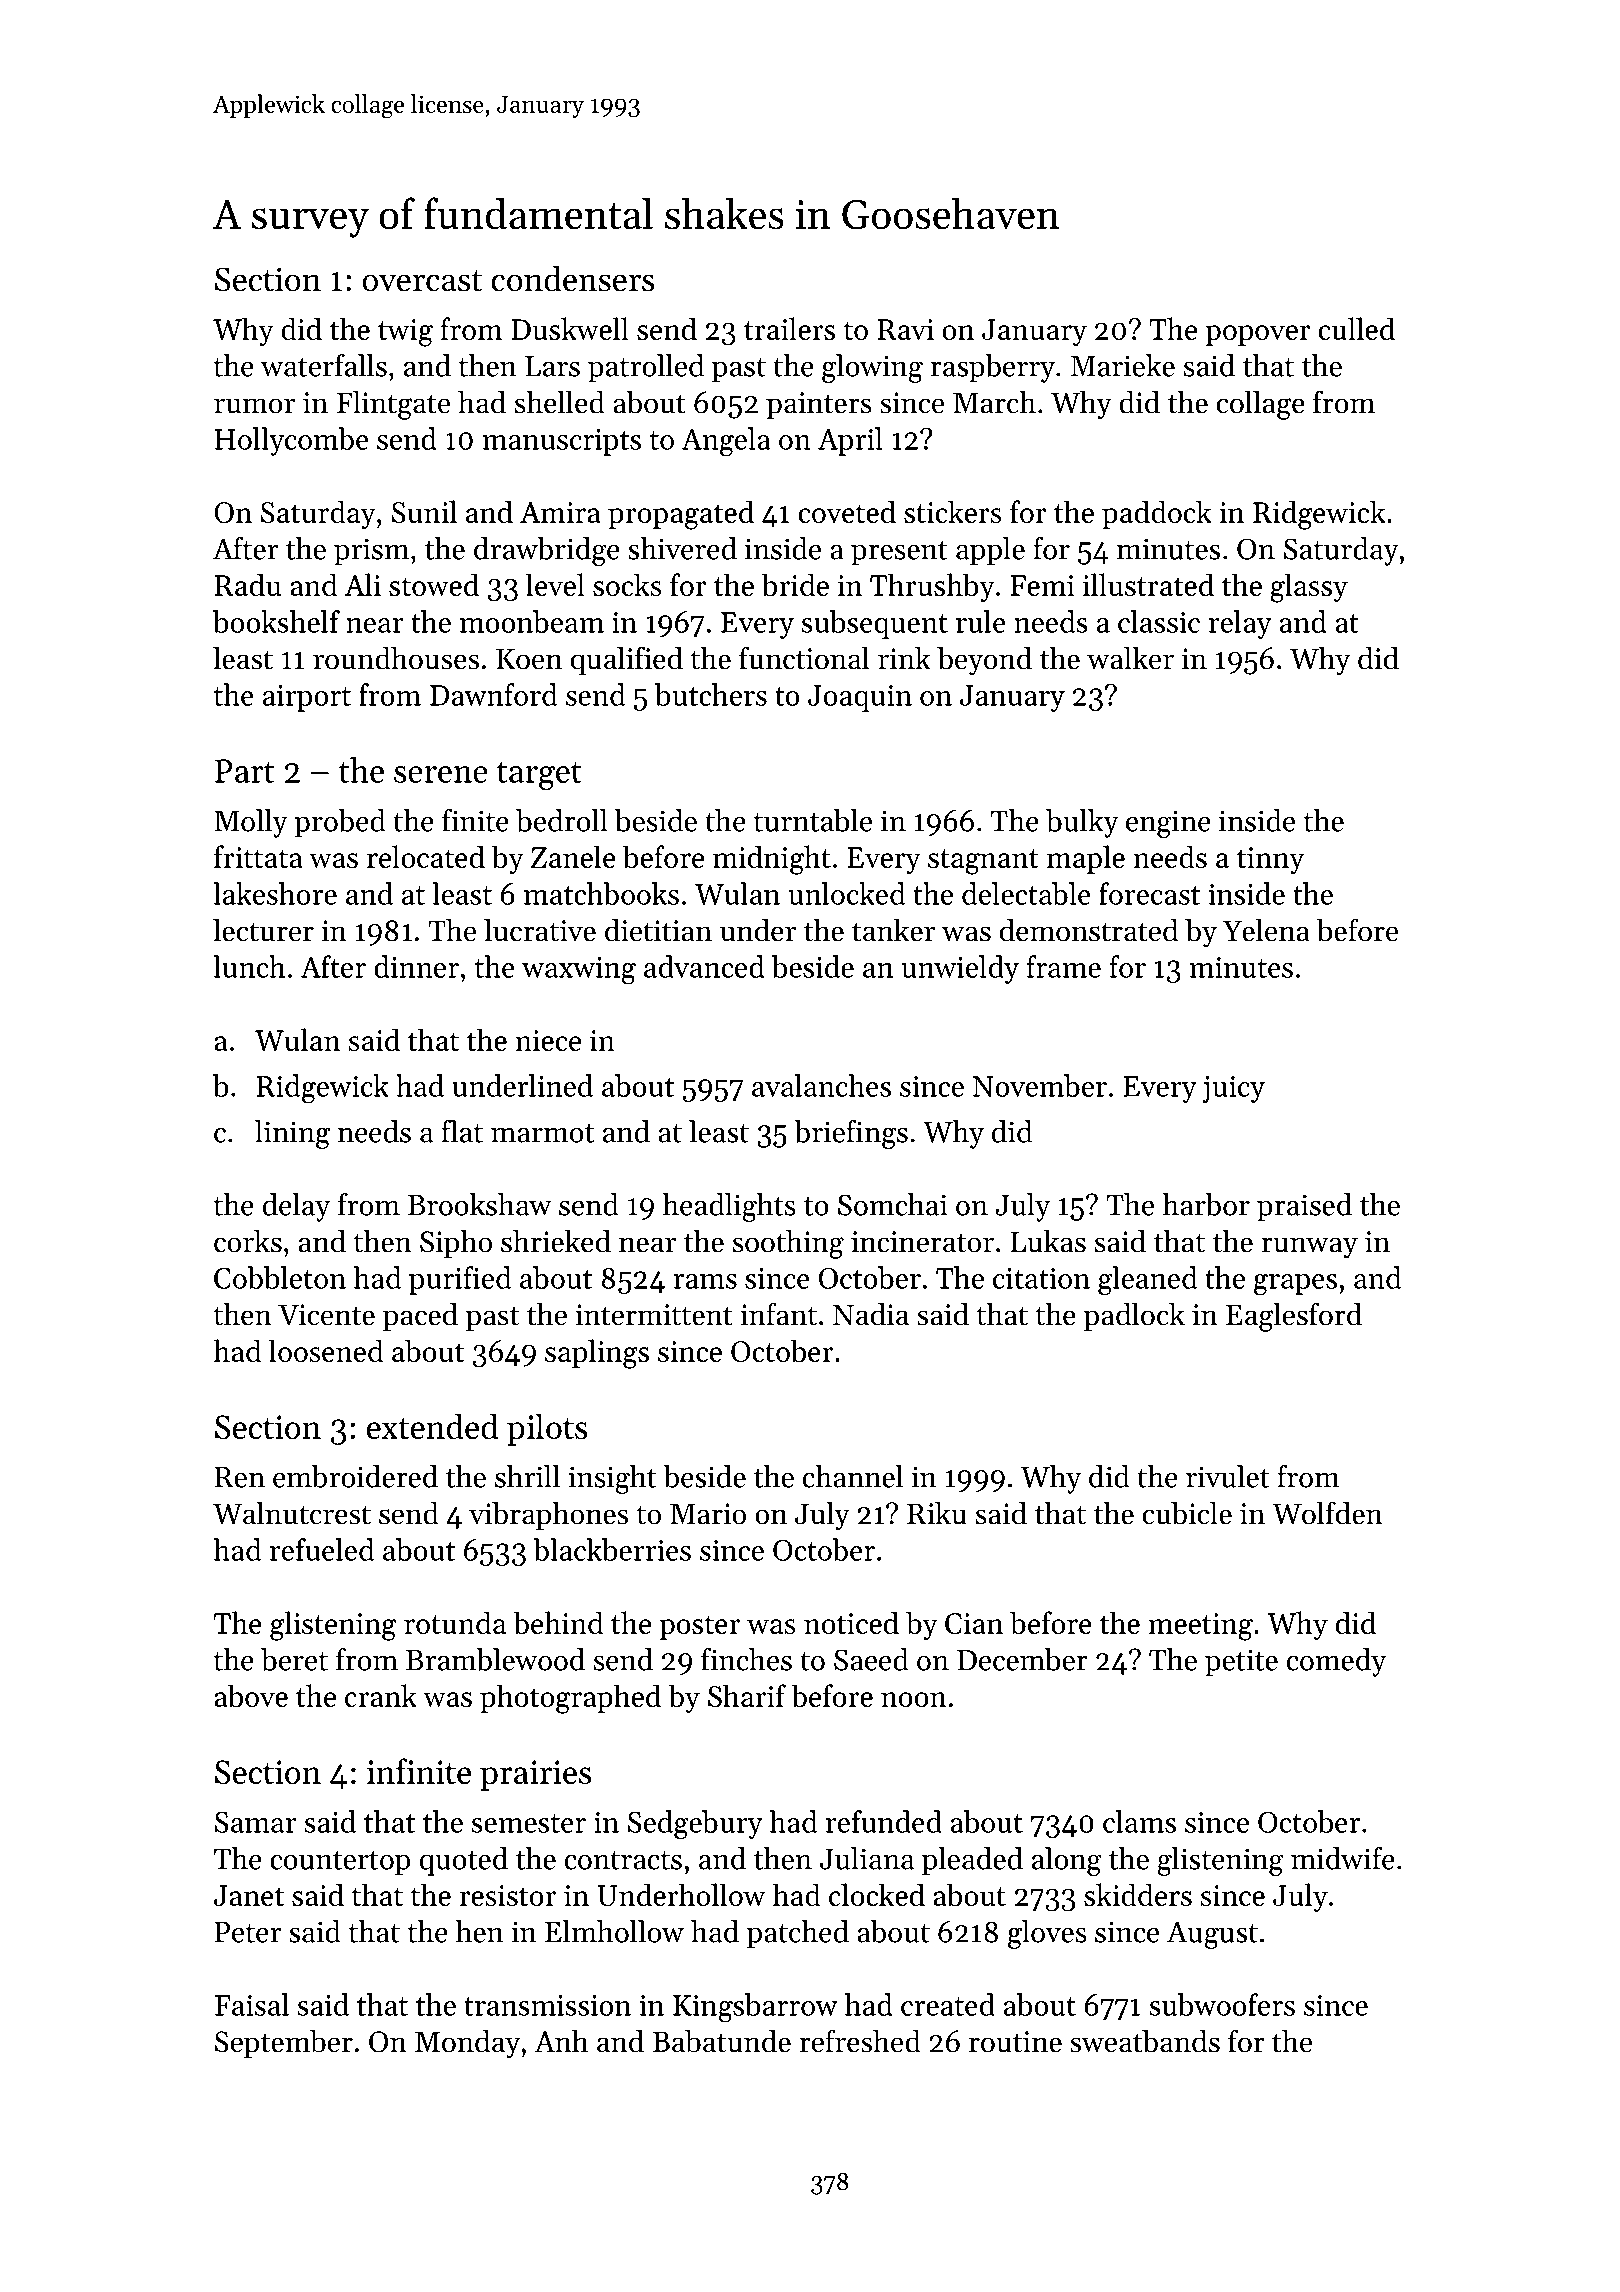  Describe the element at coordinates (772, 860) in the image. I see `midnight` at that location.
